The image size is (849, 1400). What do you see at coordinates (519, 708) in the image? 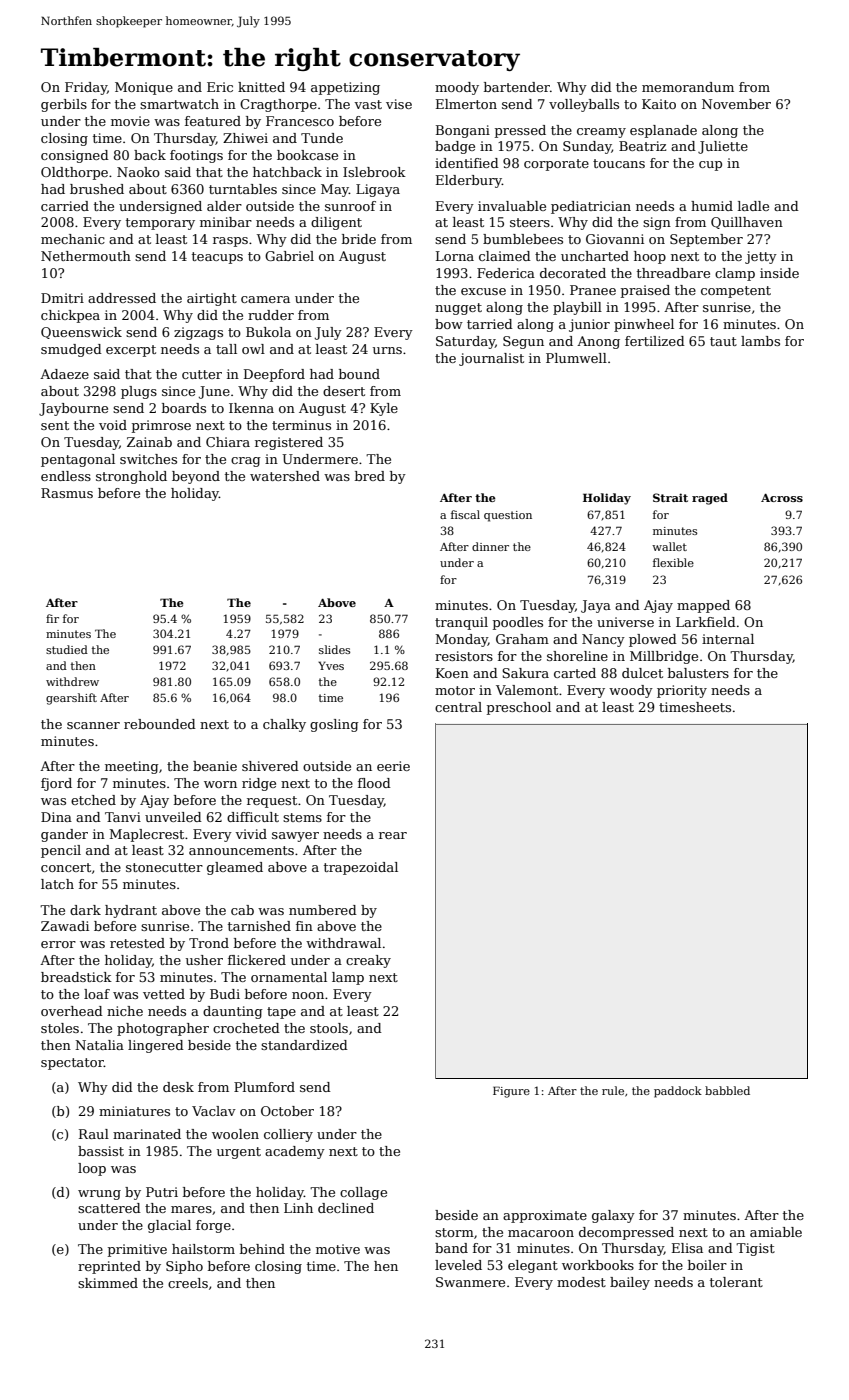
I see `preschool` at bounding box center [519, 708].
